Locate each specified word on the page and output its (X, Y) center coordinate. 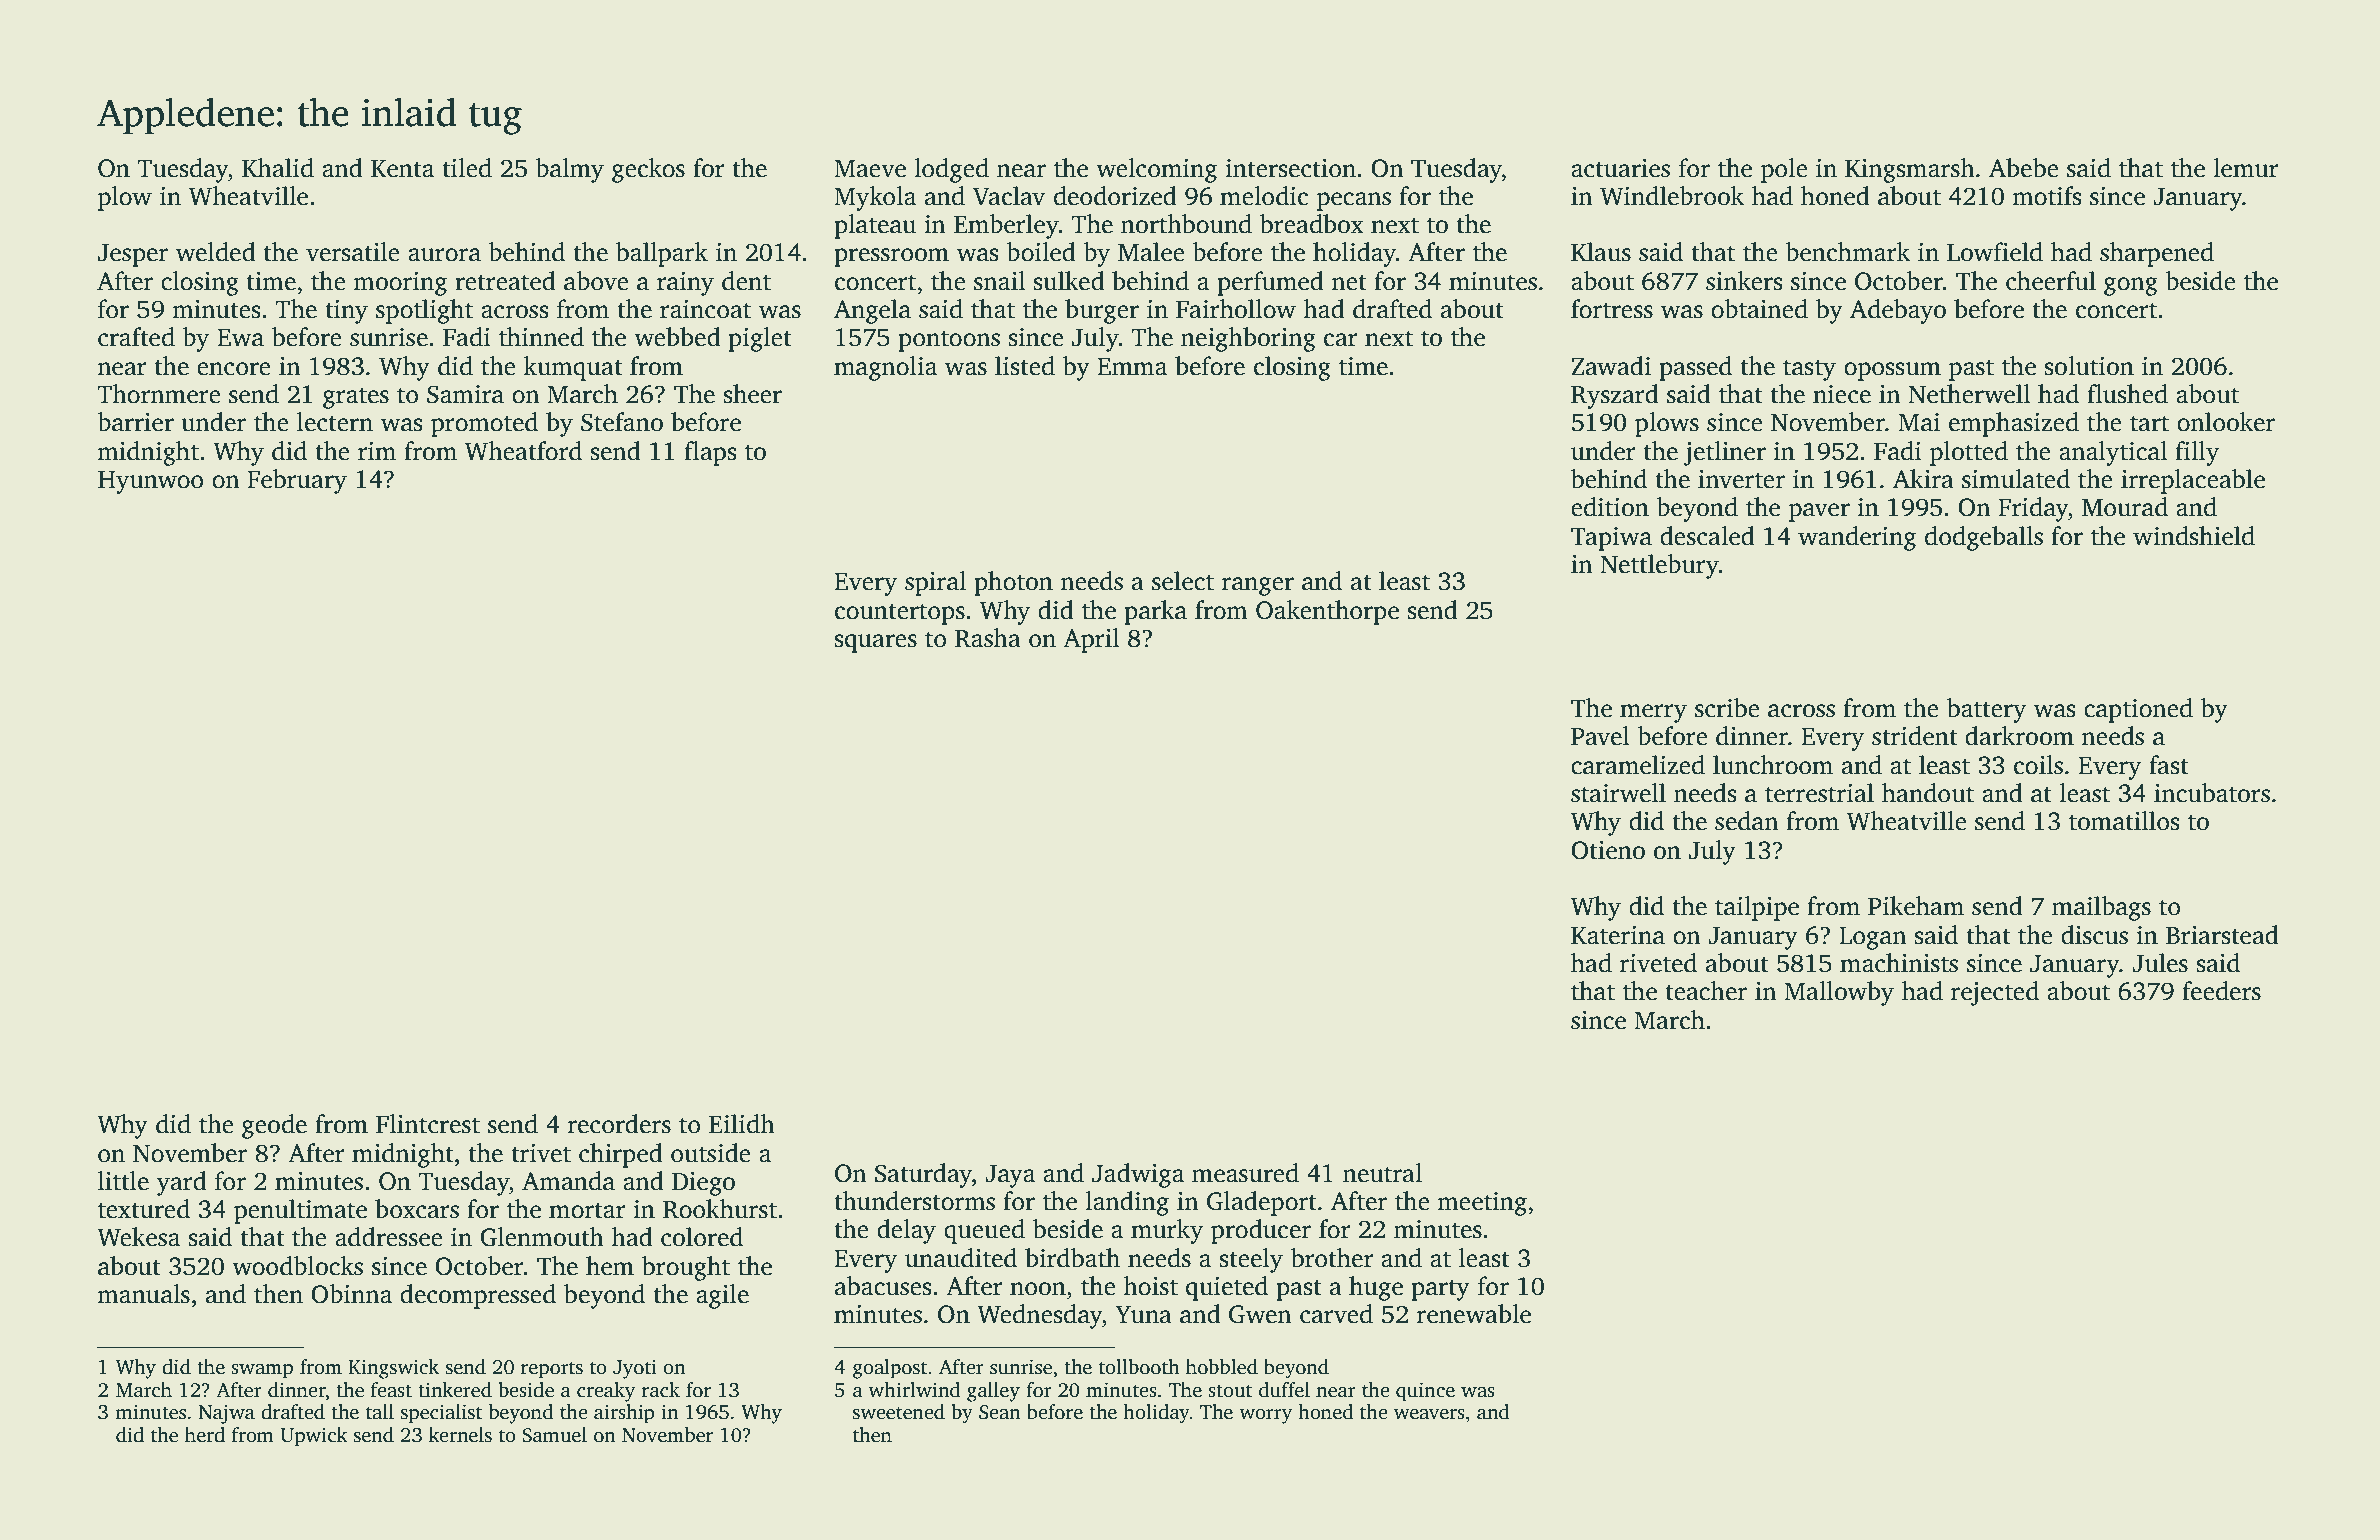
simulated (2016, 479)
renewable (1474, 1314)
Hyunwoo (151, 482)
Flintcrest (428, 1124)
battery (1986, 710)
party (1440, 1290)
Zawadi (1611, 366)
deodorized (1115, 196)
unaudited (961, 1258)
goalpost (890, 1369)
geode (274, 1126)
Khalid (278, 168)
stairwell (1618, 793)
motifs (2047, 196)
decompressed (478, 1296)
